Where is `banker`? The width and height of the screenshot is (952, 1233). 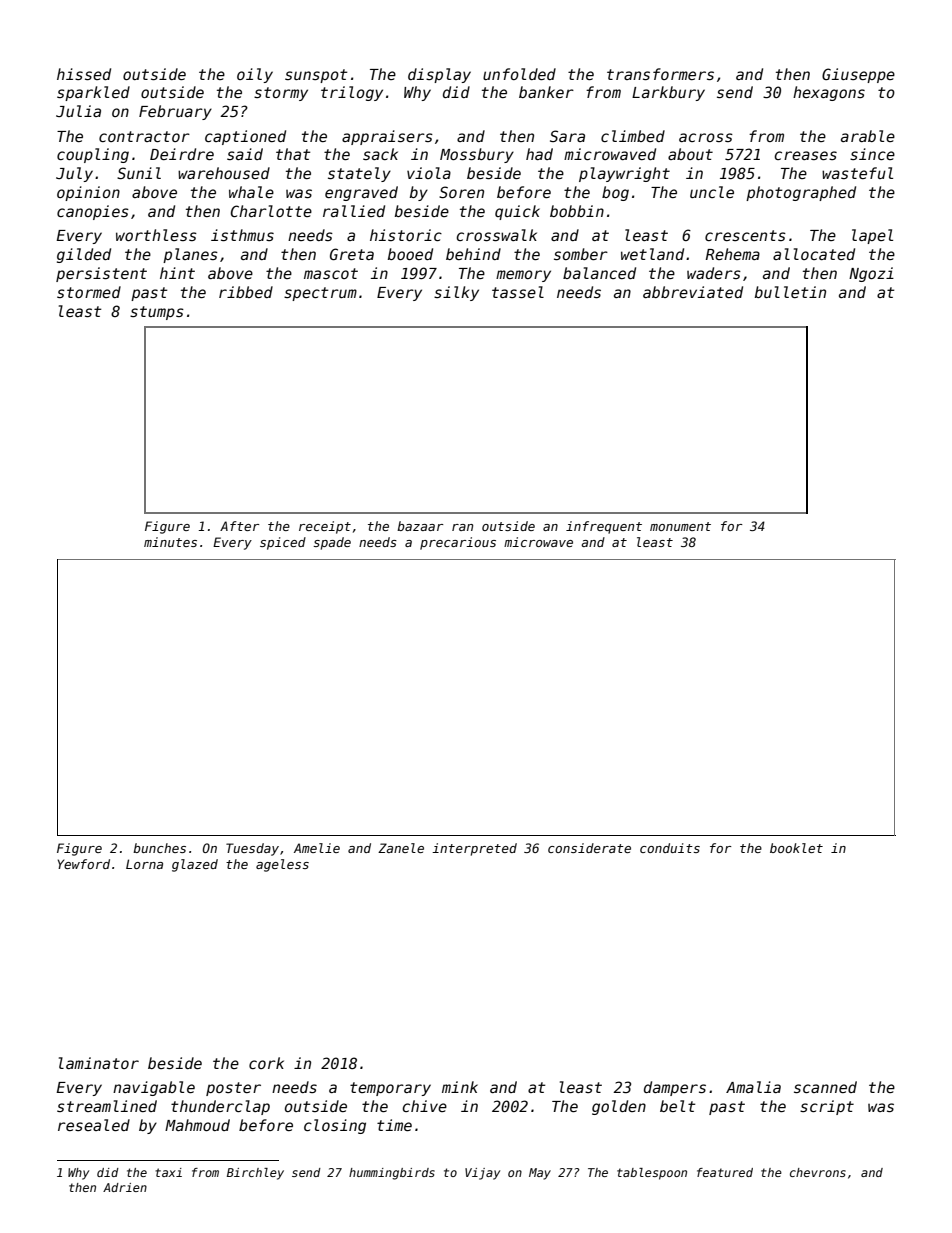 banker is located at coordinates (546, 92).
